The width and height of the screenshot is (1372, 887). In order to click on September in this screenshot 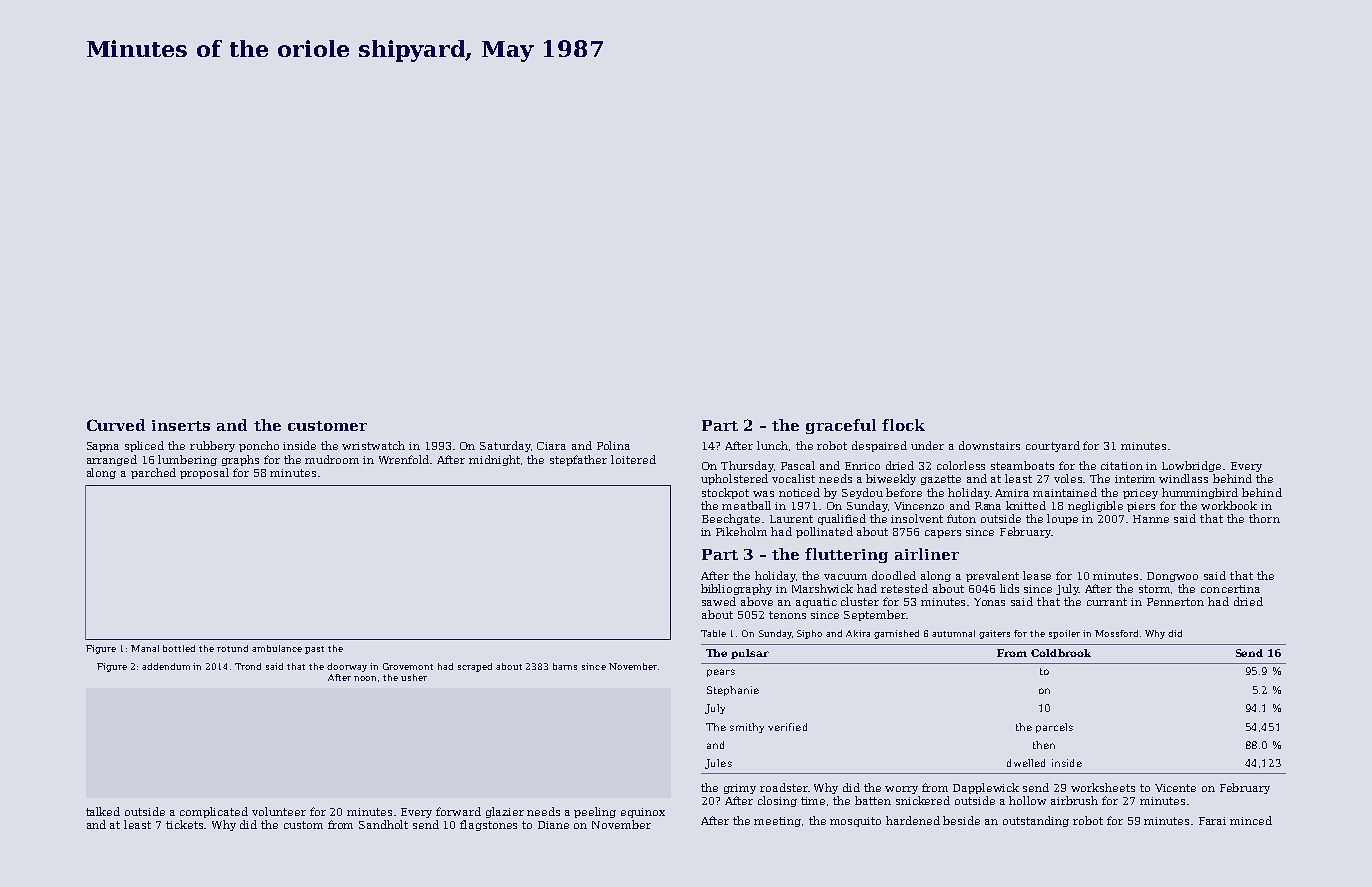, I will do `click(875, 615)`.
